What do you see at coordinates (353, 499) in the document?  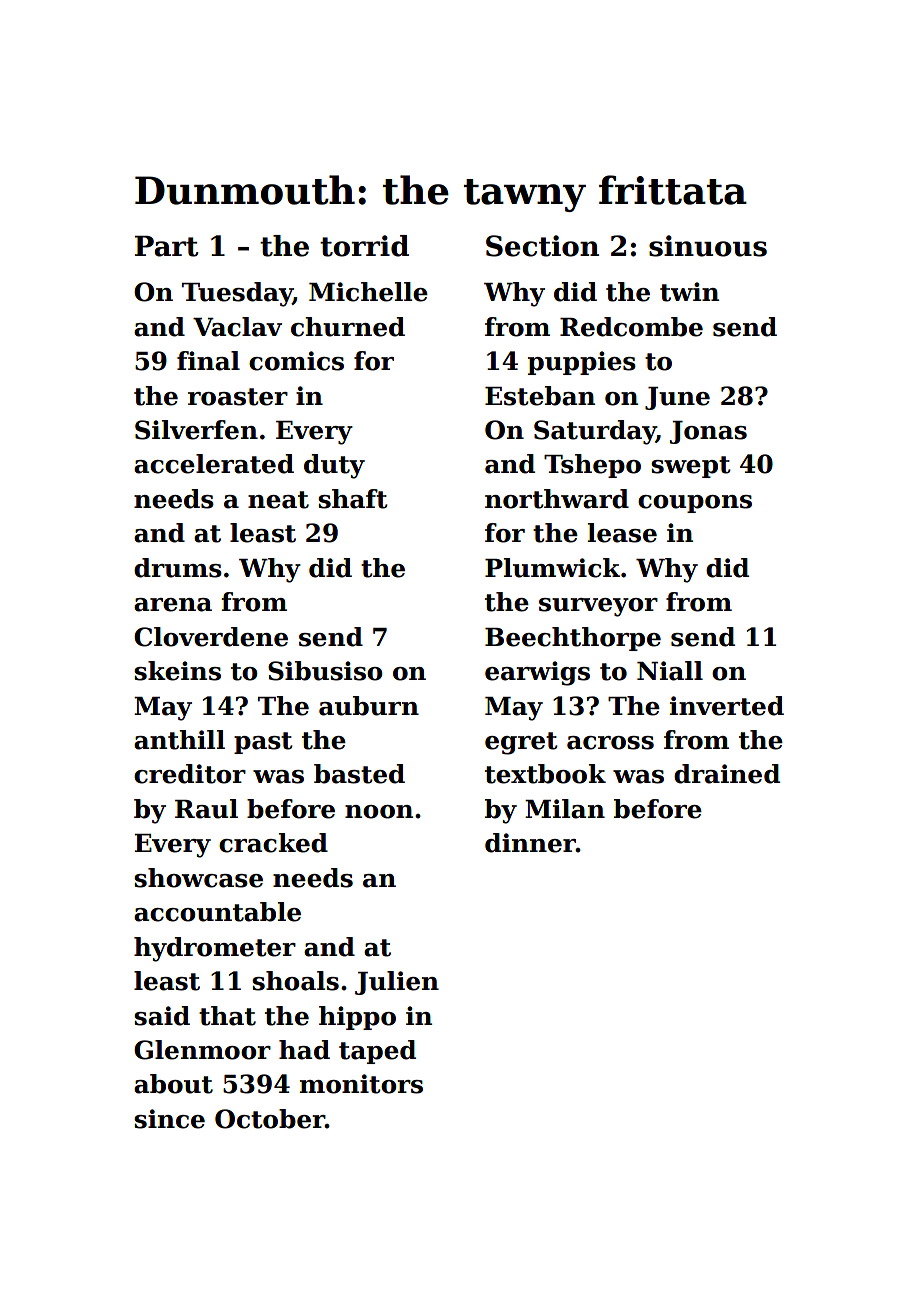 I see `shaft` at bounding box center [353, 499].
